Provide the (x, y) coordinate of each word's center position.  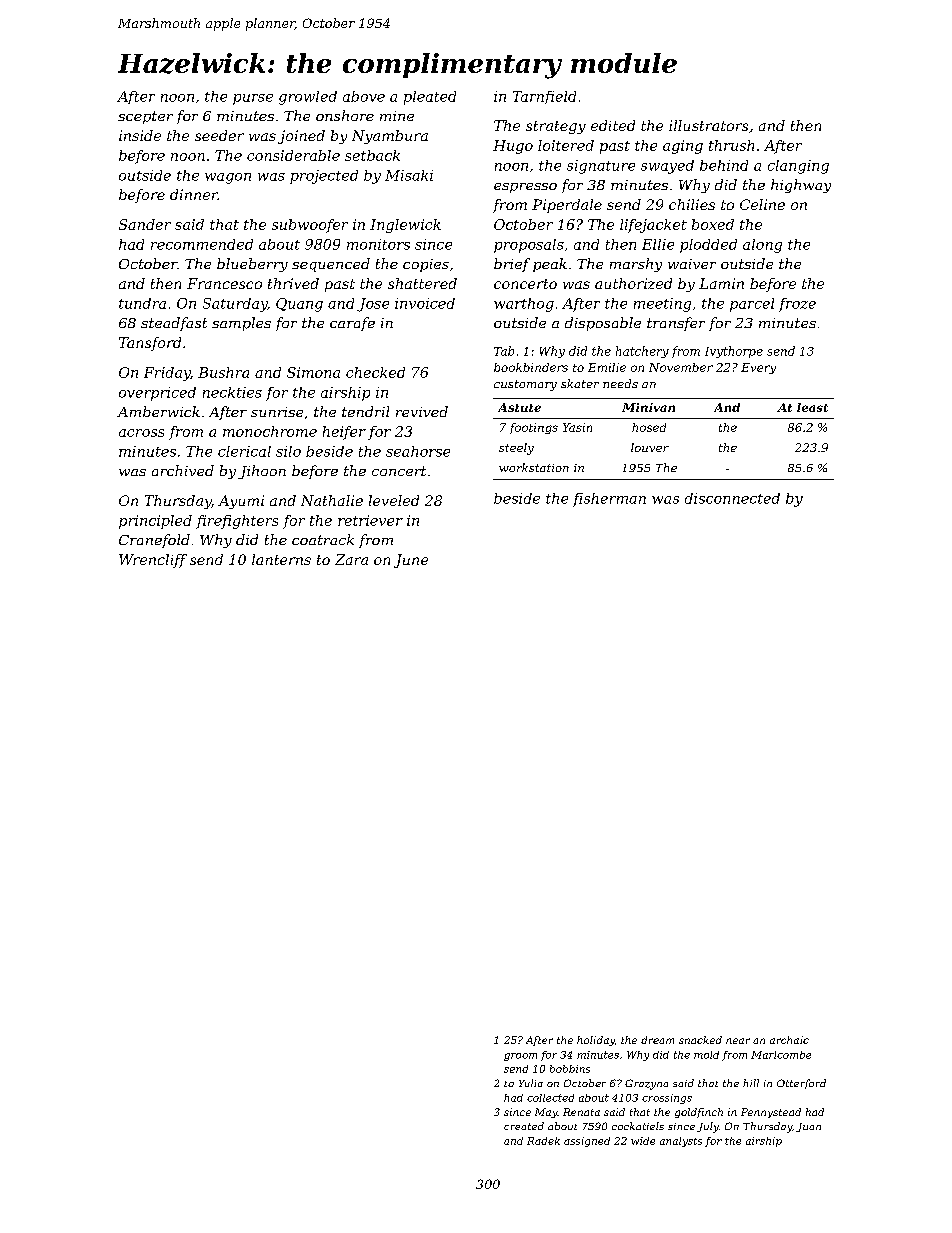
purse (253, 99)
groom (520, 1057)
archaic (789, 1040)
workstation (534, 467)
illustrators (708, 125)
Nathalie (332, 500)
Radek (543, 1141)
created (524, 1126)
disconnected (732, 498)
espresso (525, 188)
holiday (596, 1041)
